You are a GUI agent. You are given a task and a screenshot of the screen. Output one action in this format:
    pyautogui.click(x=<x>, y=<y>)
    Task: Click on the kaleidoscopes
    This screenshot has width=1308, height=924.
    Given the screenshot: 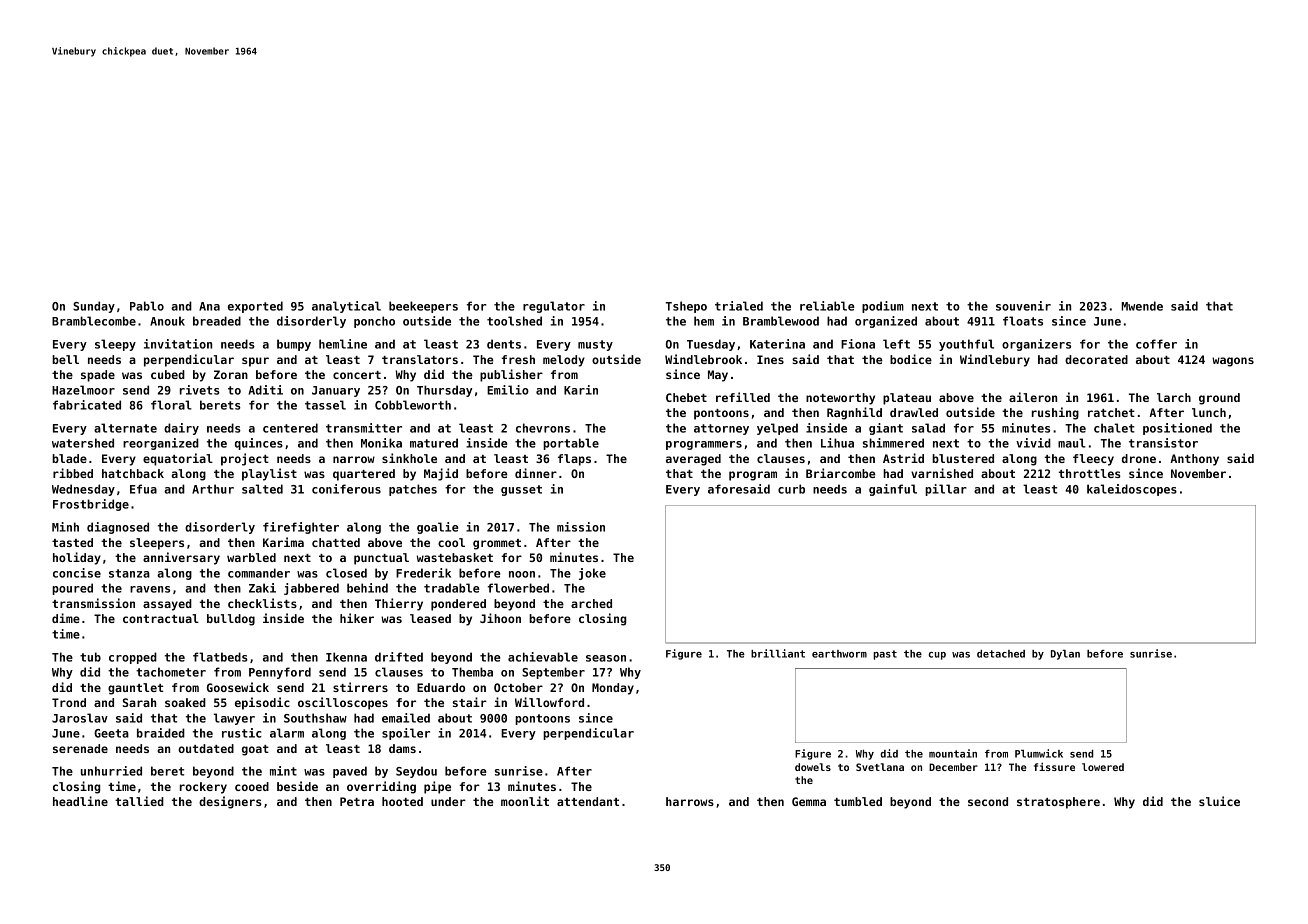 What is the action you would take?
    pyautogui.click(x=1132, y=490)
